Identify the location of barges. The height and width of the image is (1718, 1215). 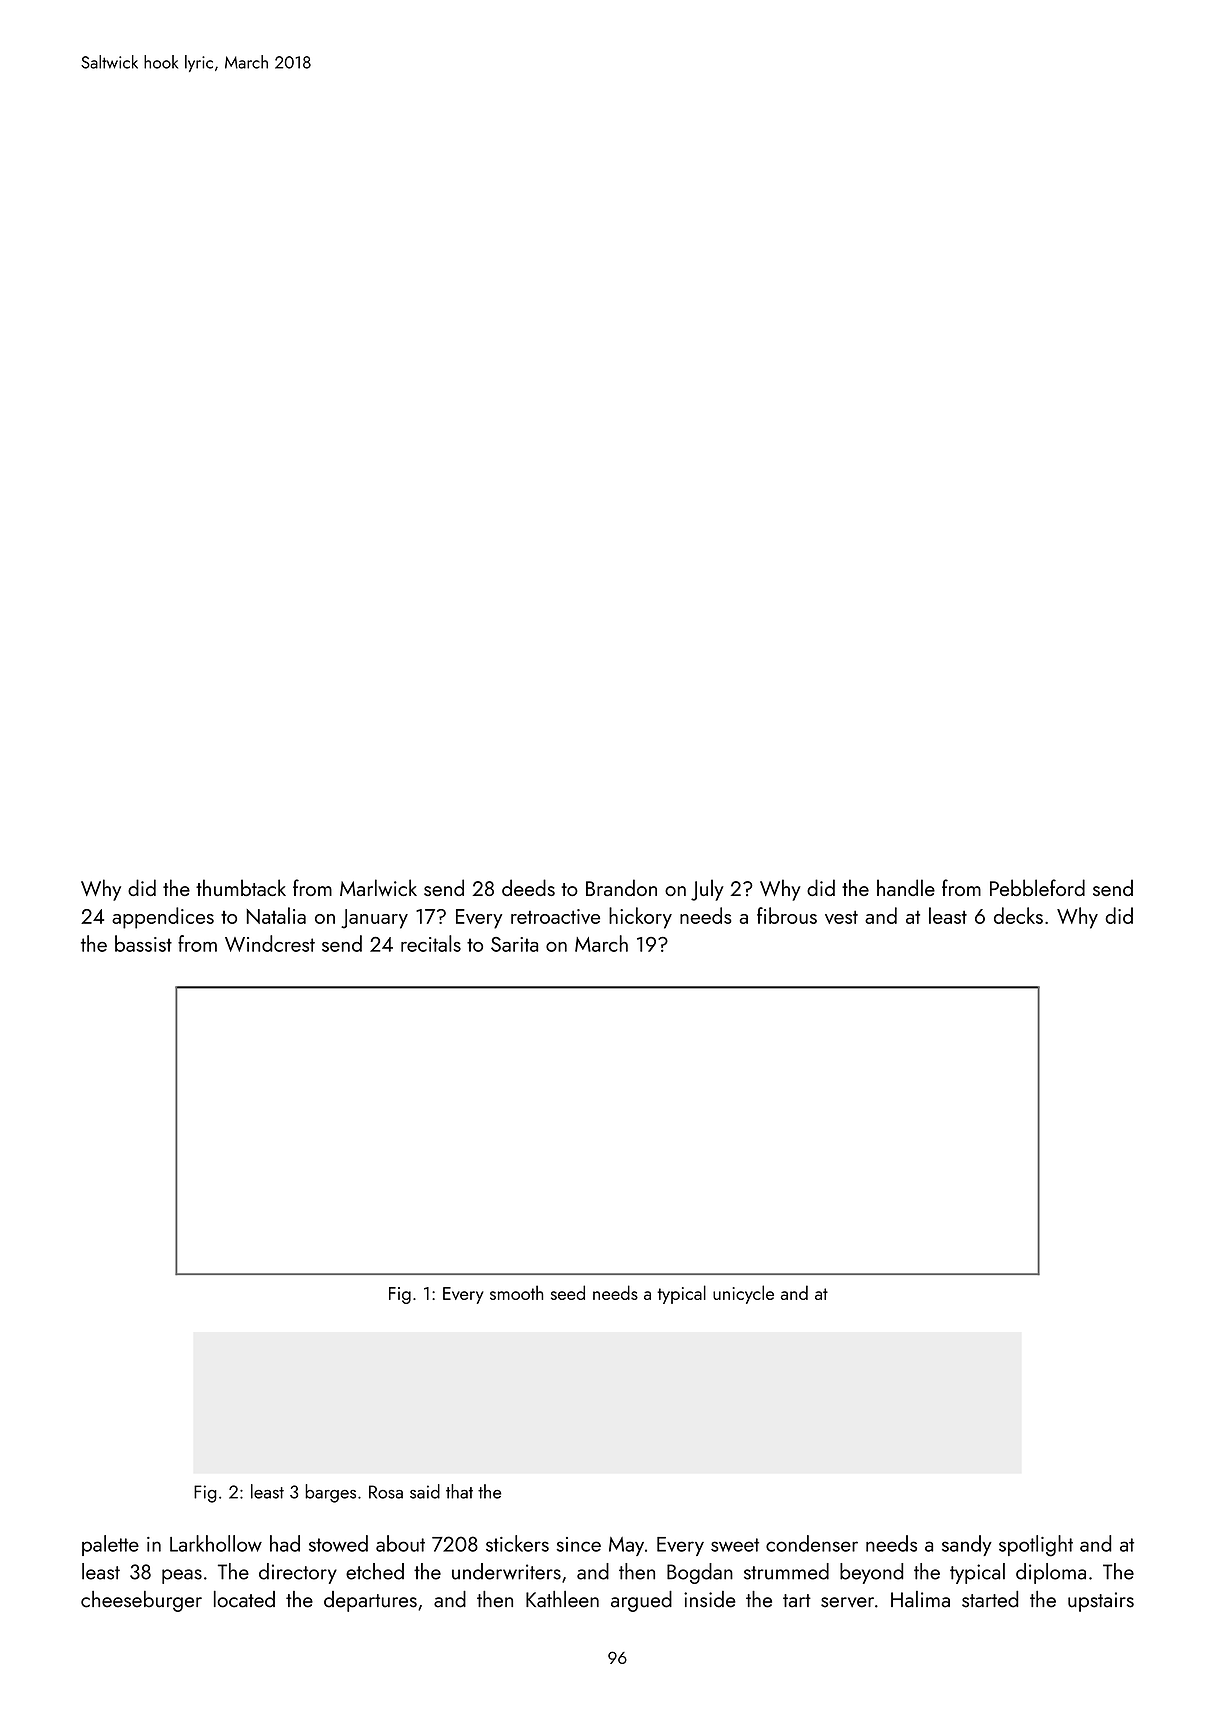
(330, 1493).
